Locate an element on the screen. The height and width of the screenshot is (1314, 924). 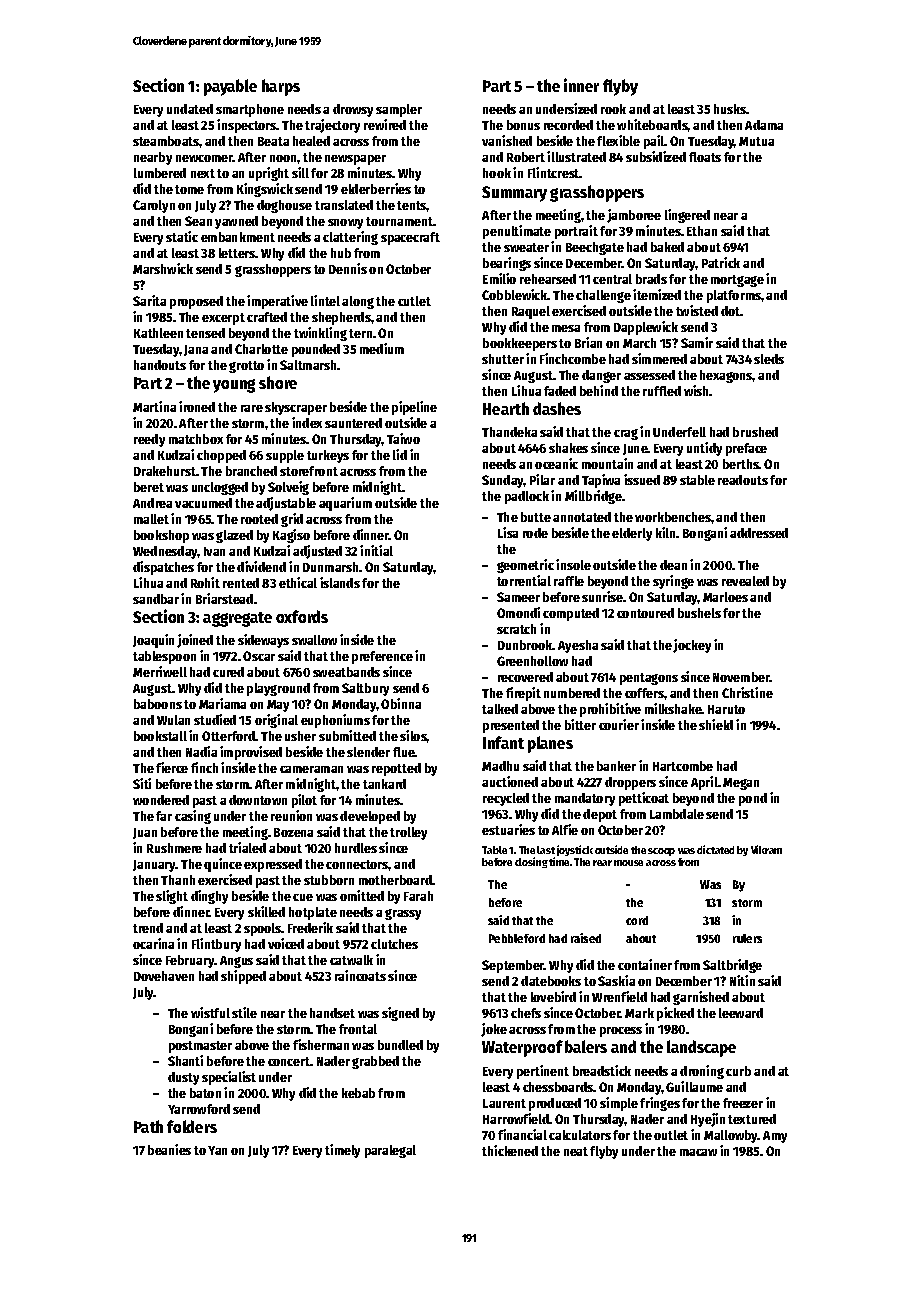
chopped is located at coordinates (221, 456).
